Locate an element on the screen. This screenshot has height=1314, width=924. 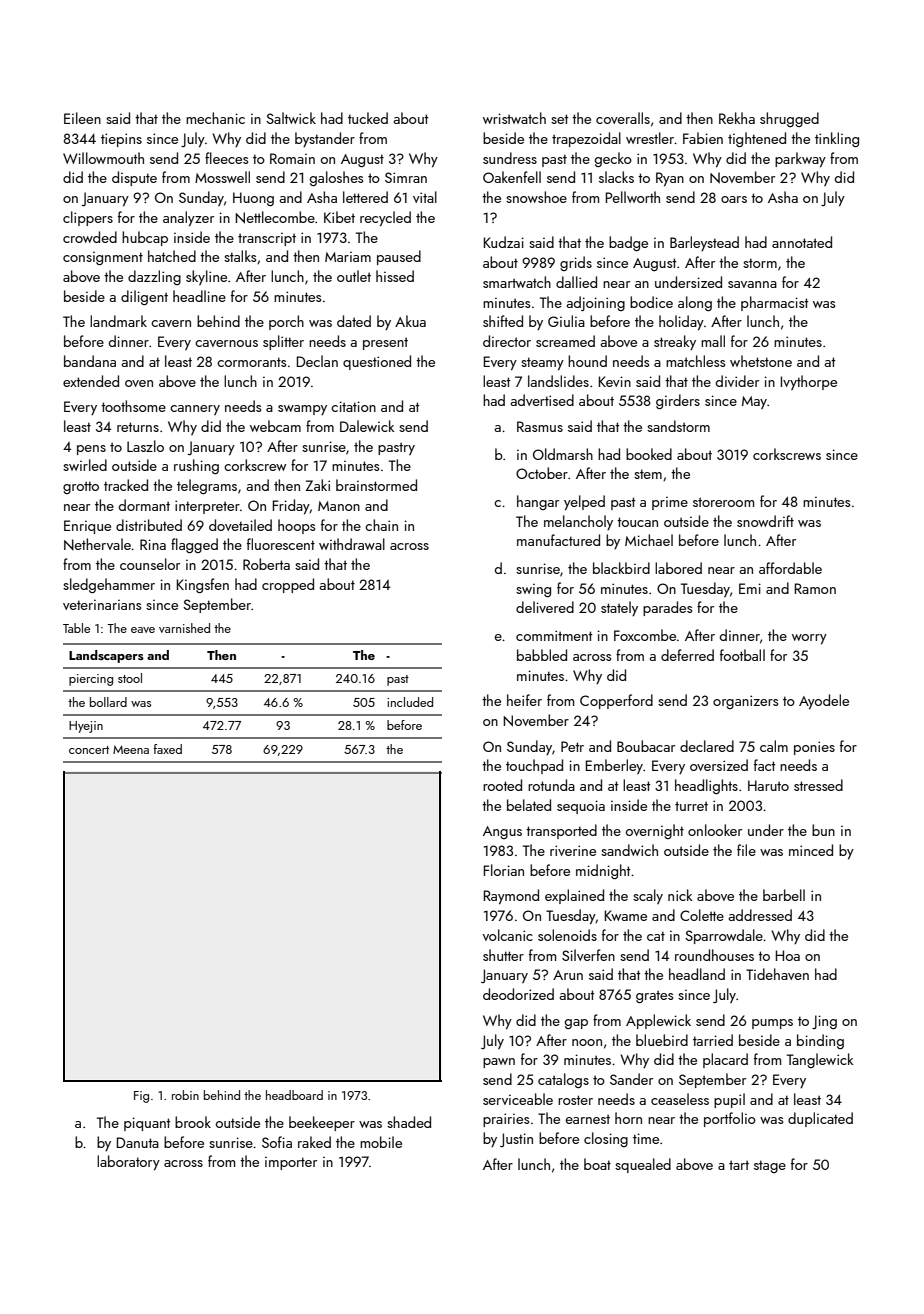
Florian is located at coordinates (504, 870).
